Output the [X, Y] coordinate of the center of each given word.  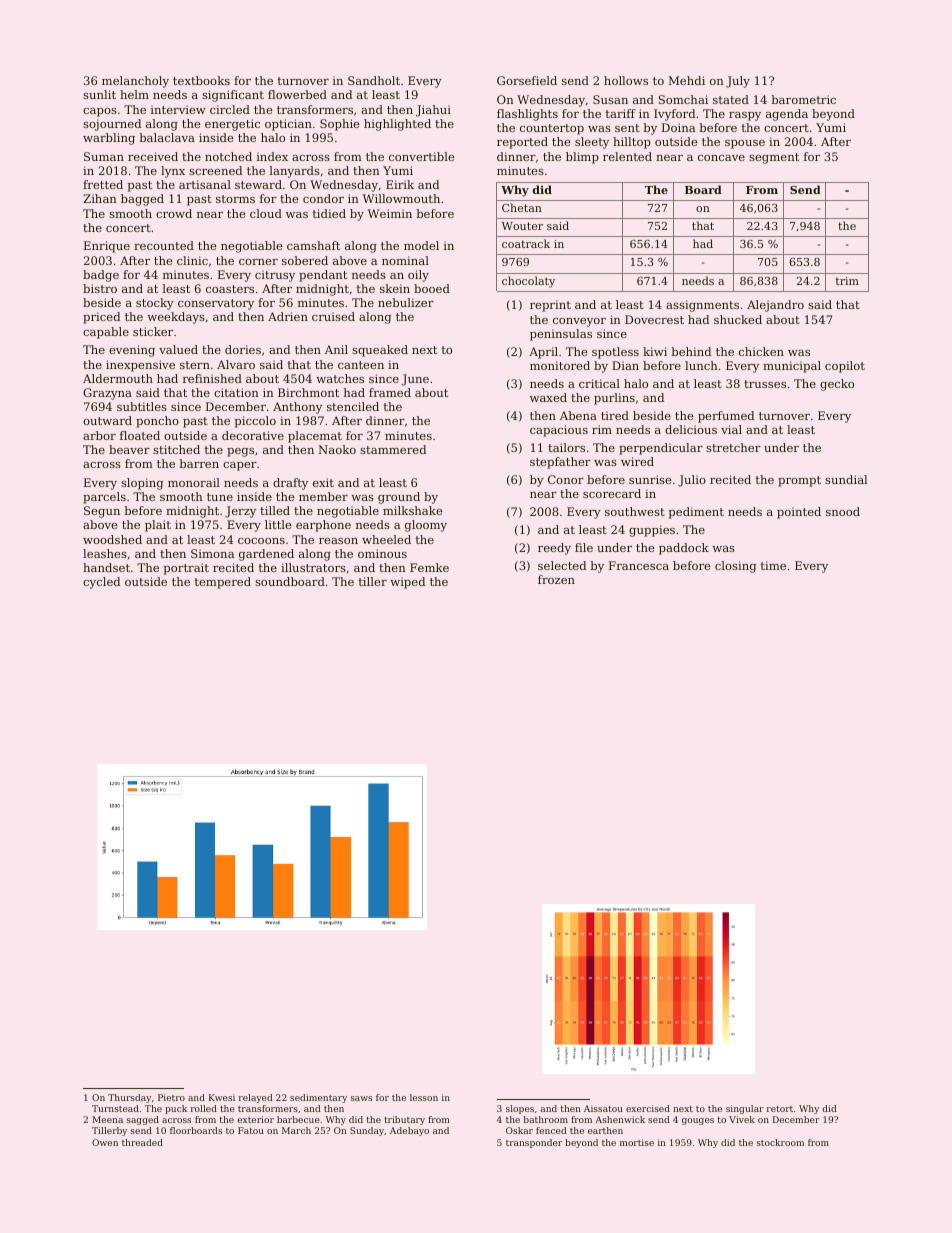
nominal [405, 260]
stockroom [780, 1142]
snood [843, 511]
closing [735, 567]
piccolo [255, 422]
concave [721, 158]
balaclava [167, 137]
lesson [424, 1097]
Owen [105, 1142]
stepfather [560, 463]
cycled [101, 583]
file [584, 547]
